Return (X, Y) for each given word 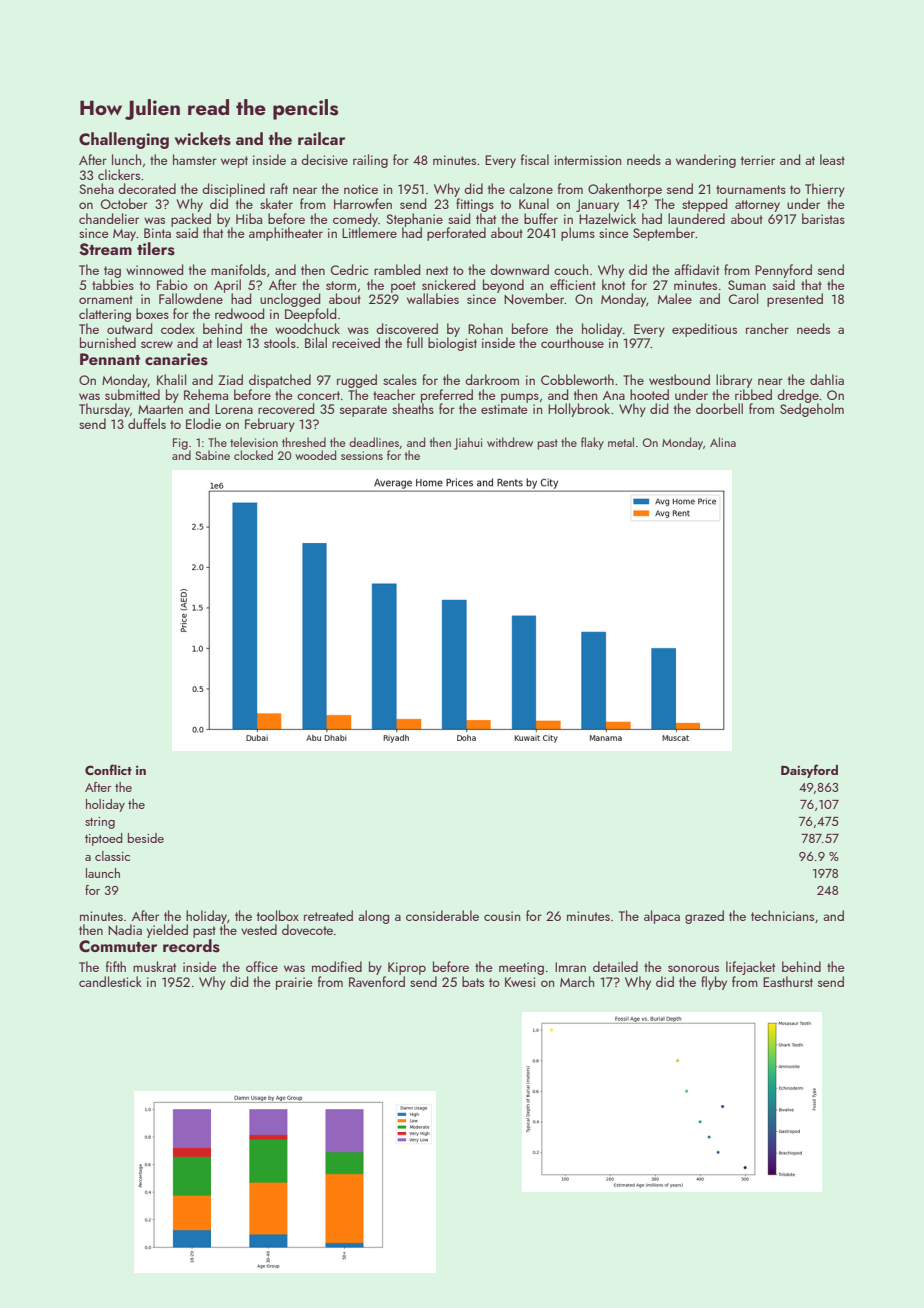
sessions (362, 455)
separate (363, 411)
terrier (758, 160)
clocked (253, 455)
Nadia (125, 929)
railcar (321, 138)
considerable (442, 915)
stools (280, 342)
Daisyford (809, 771)
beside (146, 838)
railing (370, 161)
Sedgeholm (812, 410)
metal (621, 442)
